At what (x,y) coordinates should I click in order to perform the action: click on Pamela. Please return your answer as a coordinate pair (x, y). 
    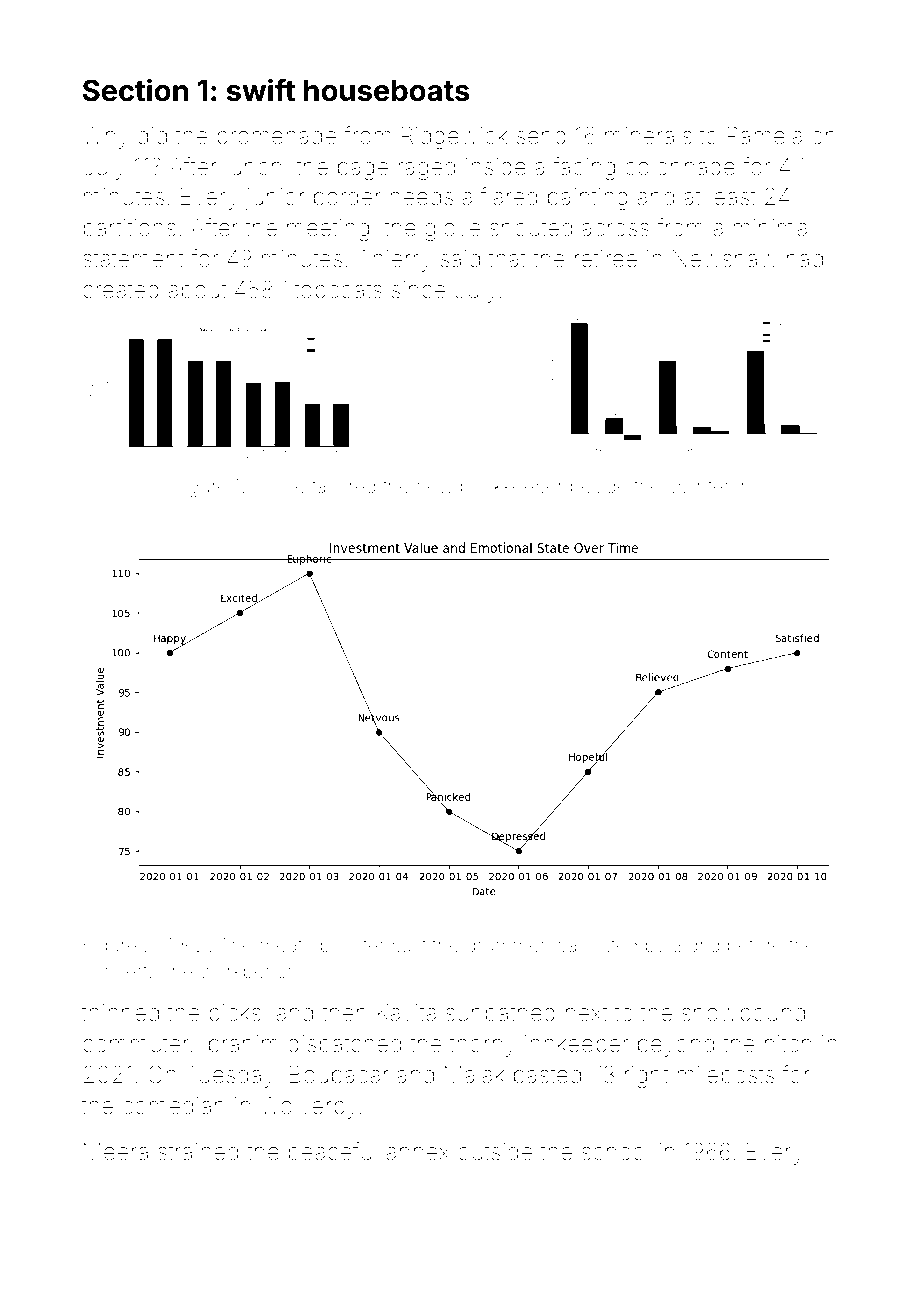
    Looking at the image, I should click on (765, 135).
